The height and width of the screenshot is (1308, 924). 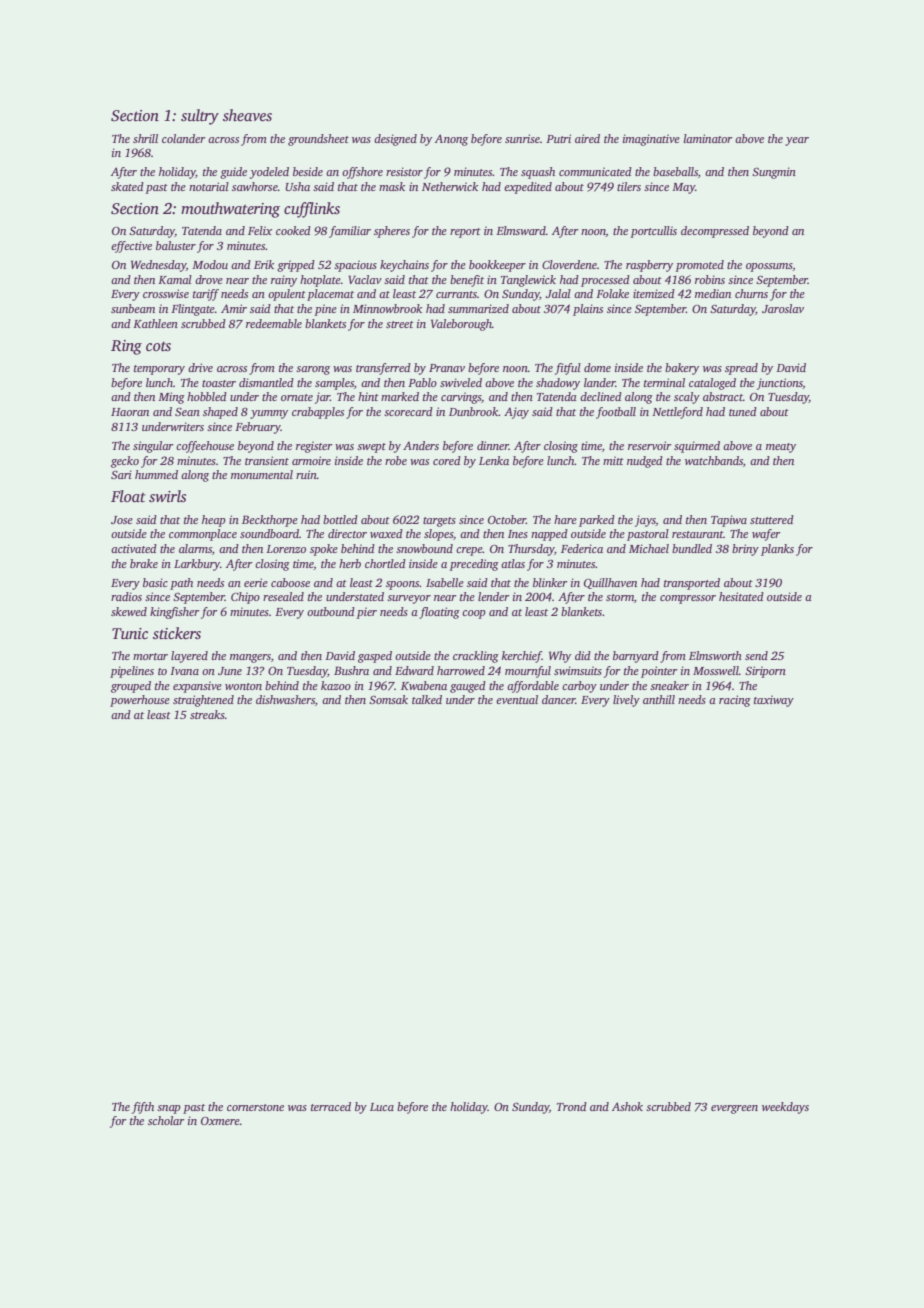 What do you see at coordinates (765, 672) in the screenshot?
I see `Siriporn` at bounding box center [765, 672].
